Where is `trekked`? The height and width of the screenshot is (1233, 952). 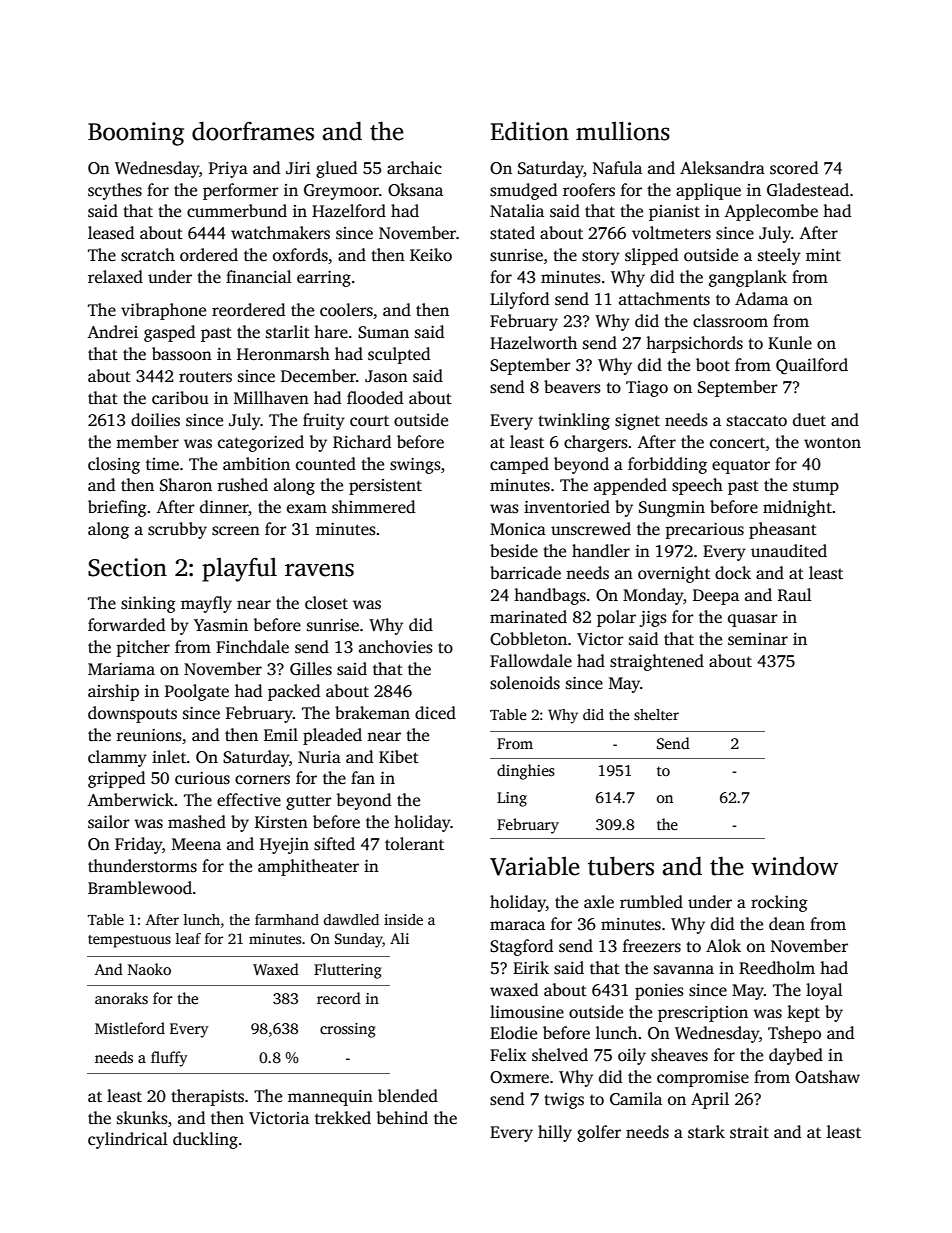 trekked is located at coordinates (343, 1118).
